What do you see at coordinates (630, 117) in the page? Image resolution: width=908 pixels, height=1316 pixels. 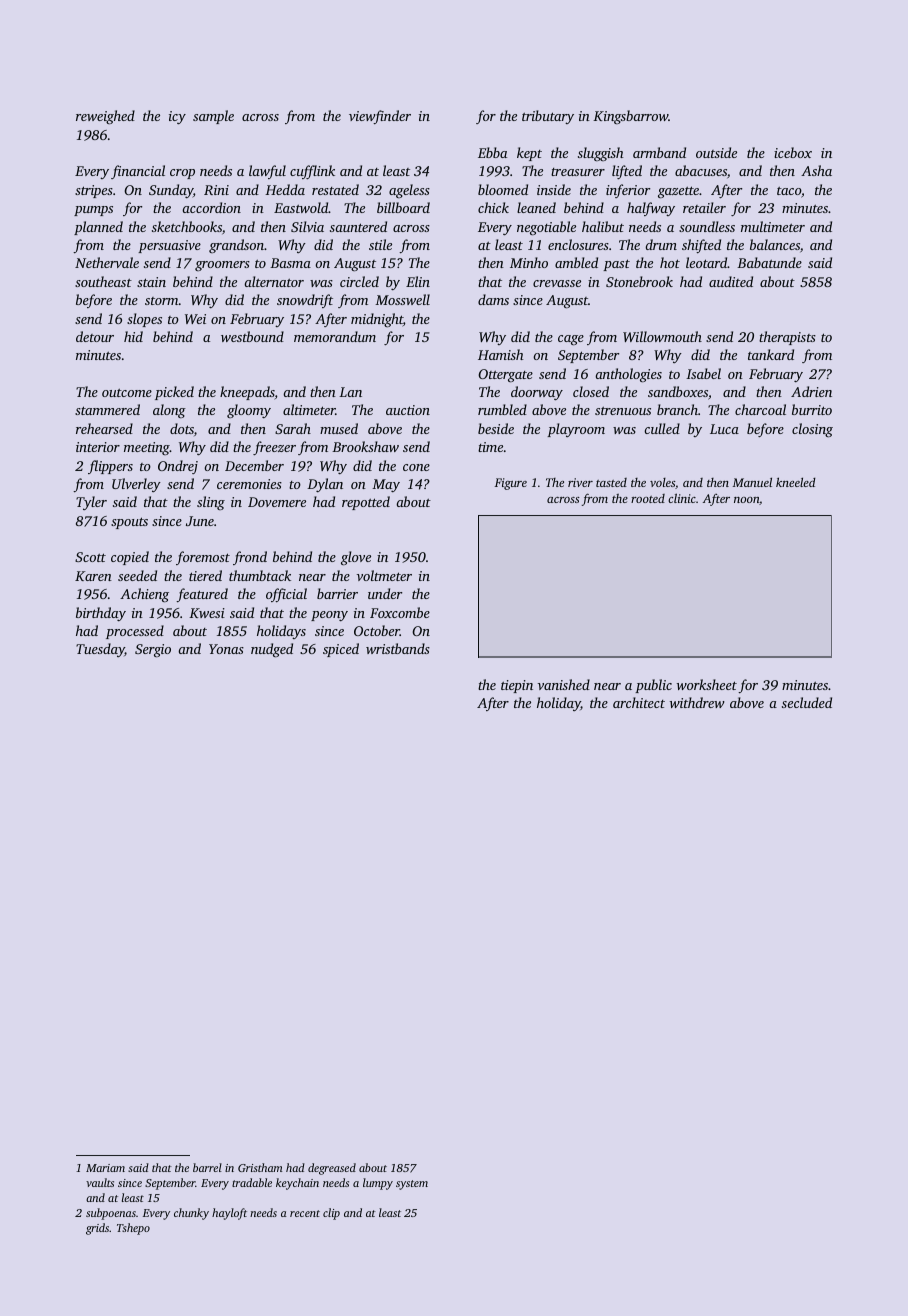 I see `Kingsbarrow` at bounding box center [630, 117].
